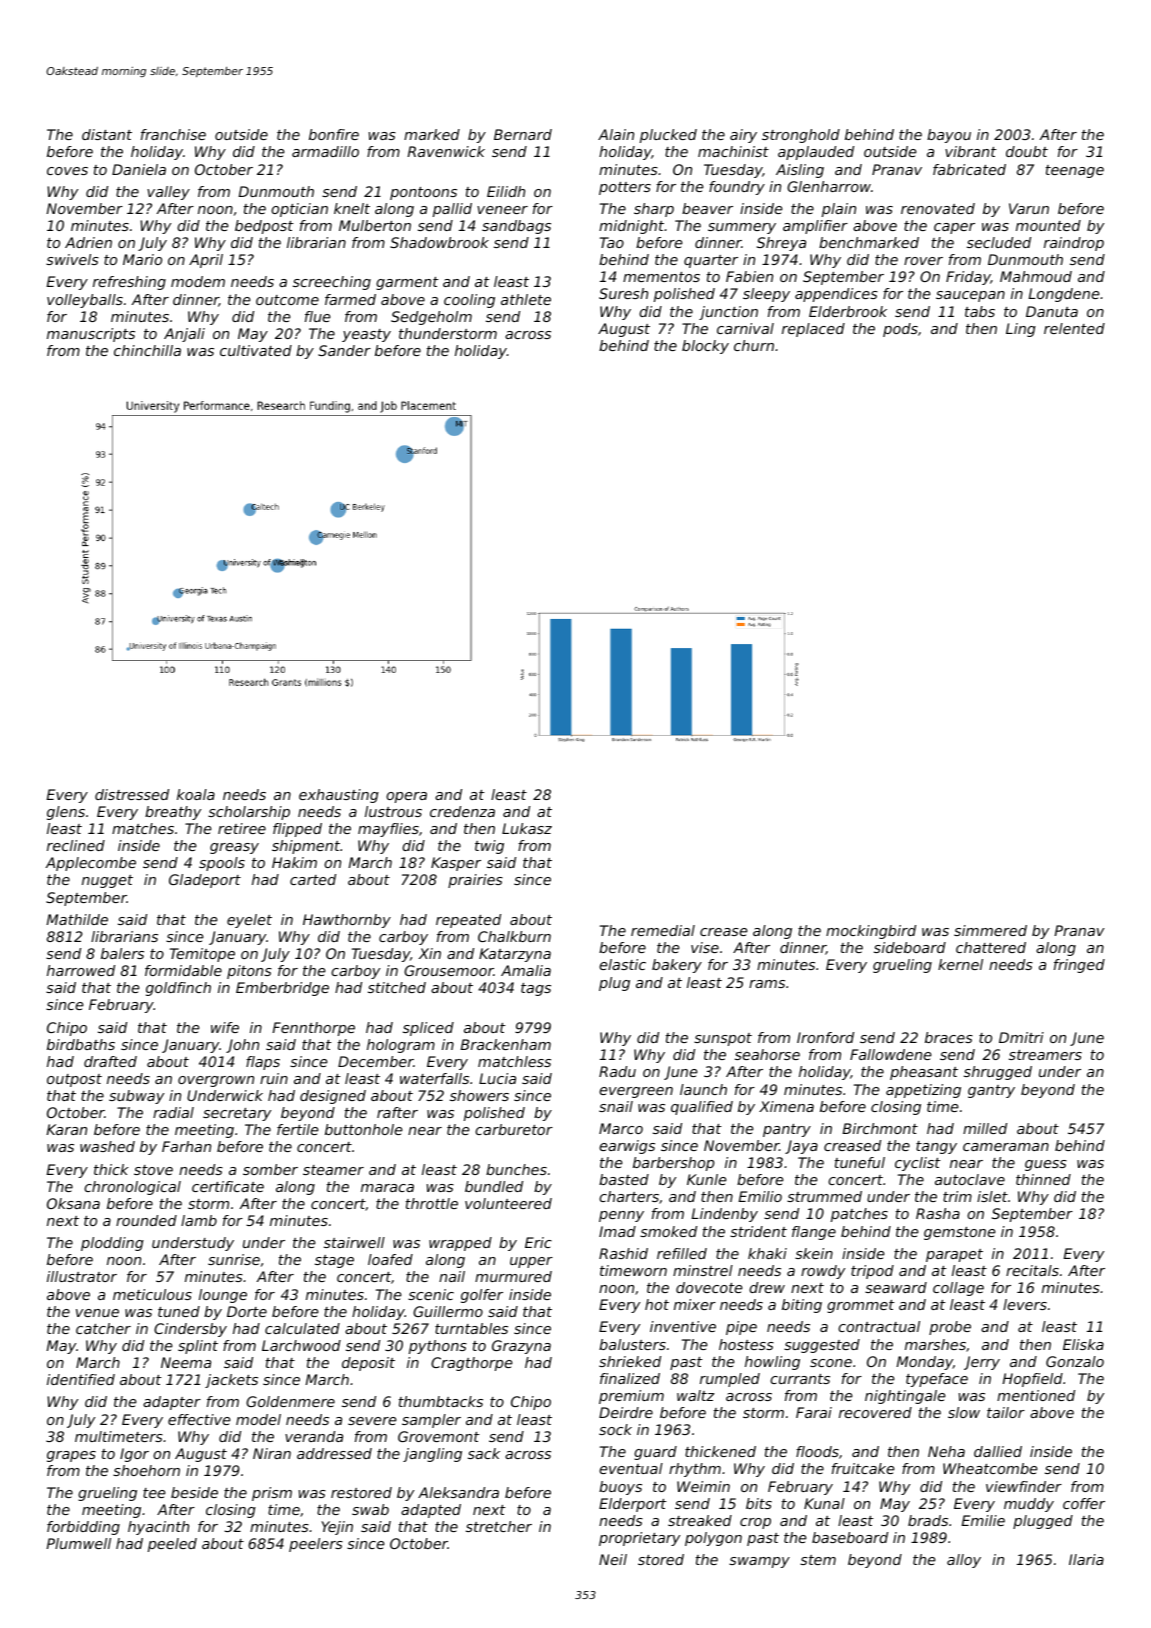 This document has width=1151, height=1628. Describe the element at coordinates (923, 261) in the document. I see `rover` at that location.
